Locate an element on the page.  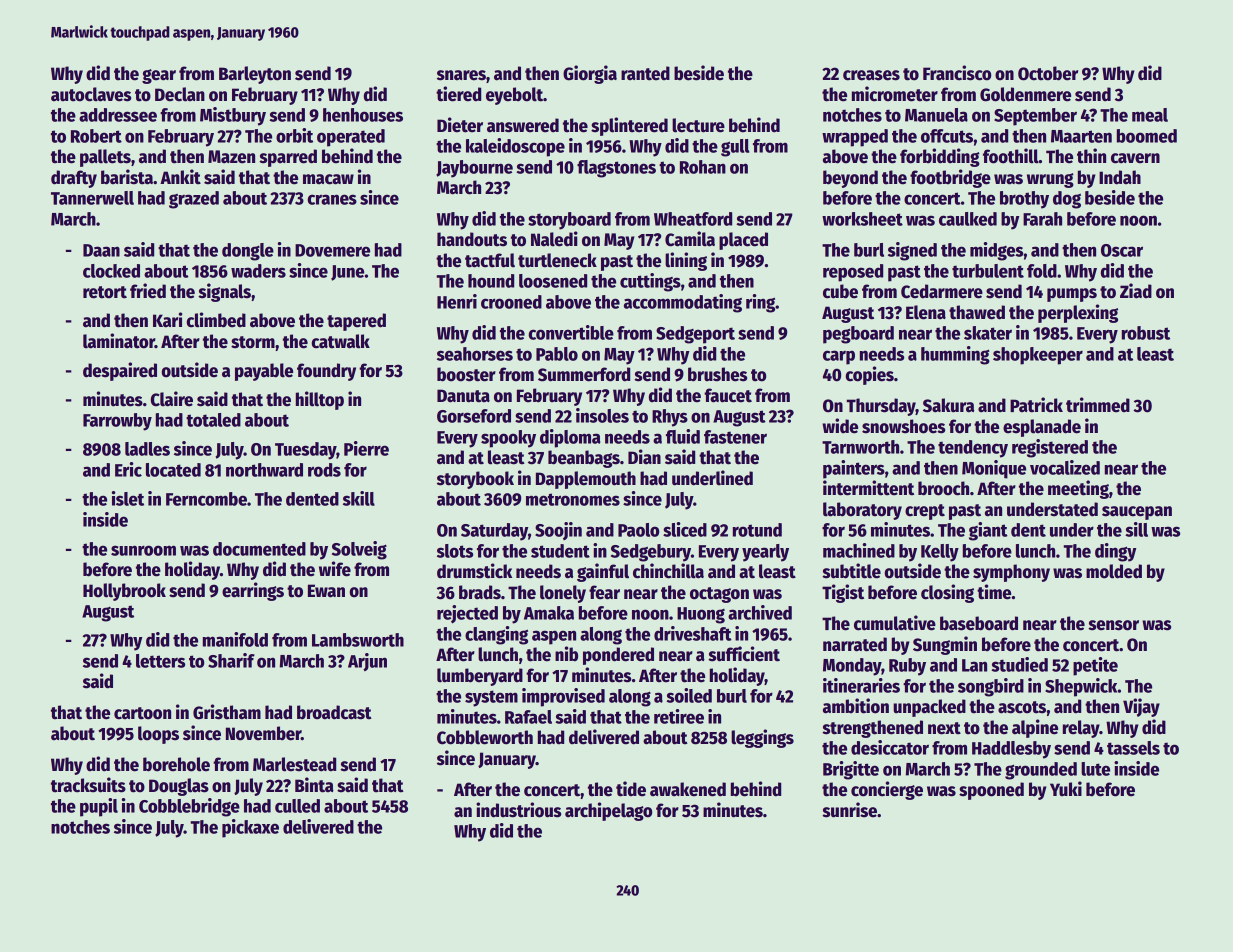
Monique is located at coordinates (994, 469).
